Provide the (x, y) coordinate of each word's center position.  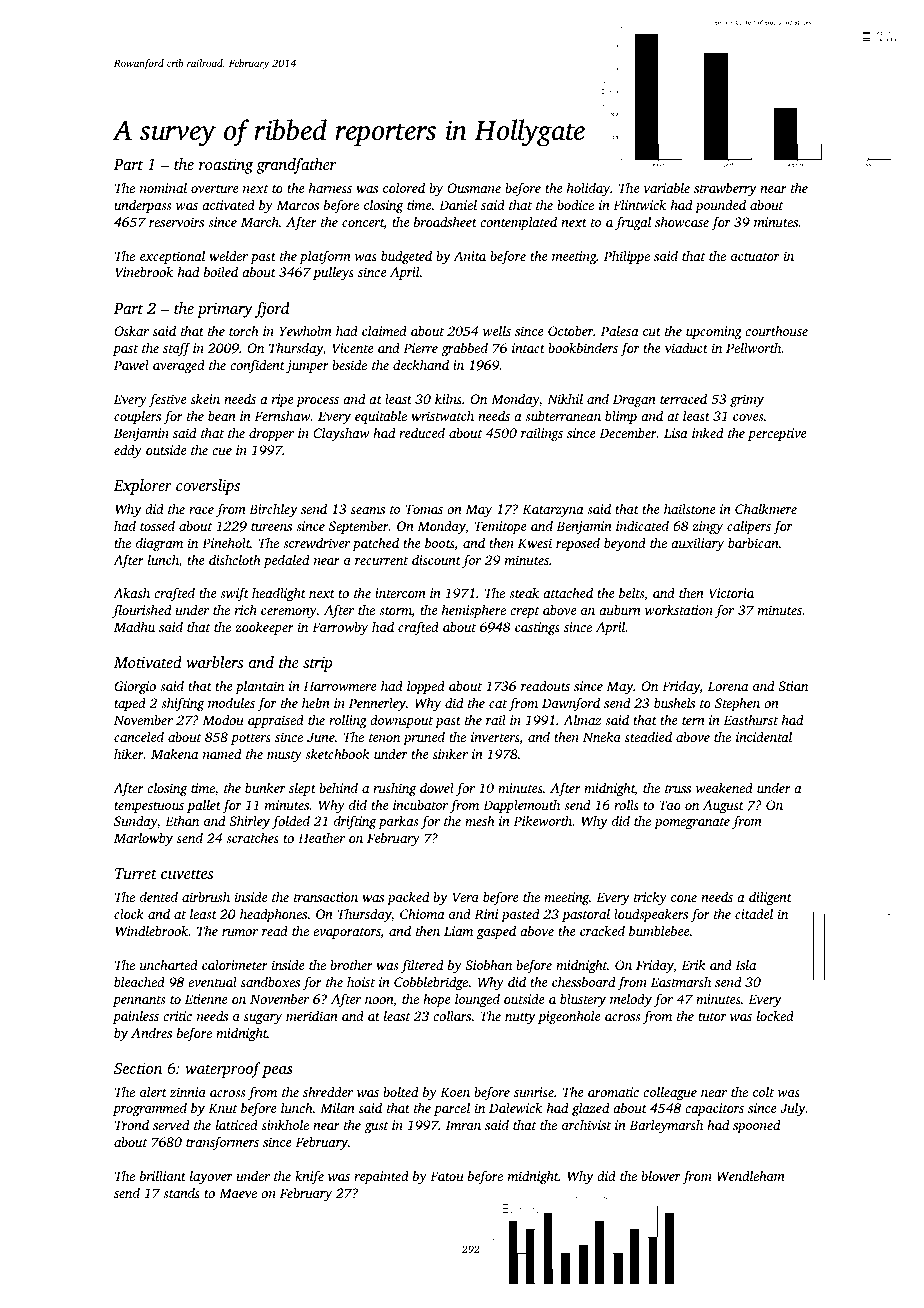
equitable (381, 417)
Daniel (458, 205)
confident (257, 366)
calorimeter (235, 965)
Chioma (422, 913)
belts (631, 592)
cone (684, 898)
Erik (693, 964)
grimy (747, 400)
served (171, 1125)
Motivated (148, 662)
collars (452, 1015)
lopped (426, 687)
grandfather (296, 166)
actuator (755, 257)
